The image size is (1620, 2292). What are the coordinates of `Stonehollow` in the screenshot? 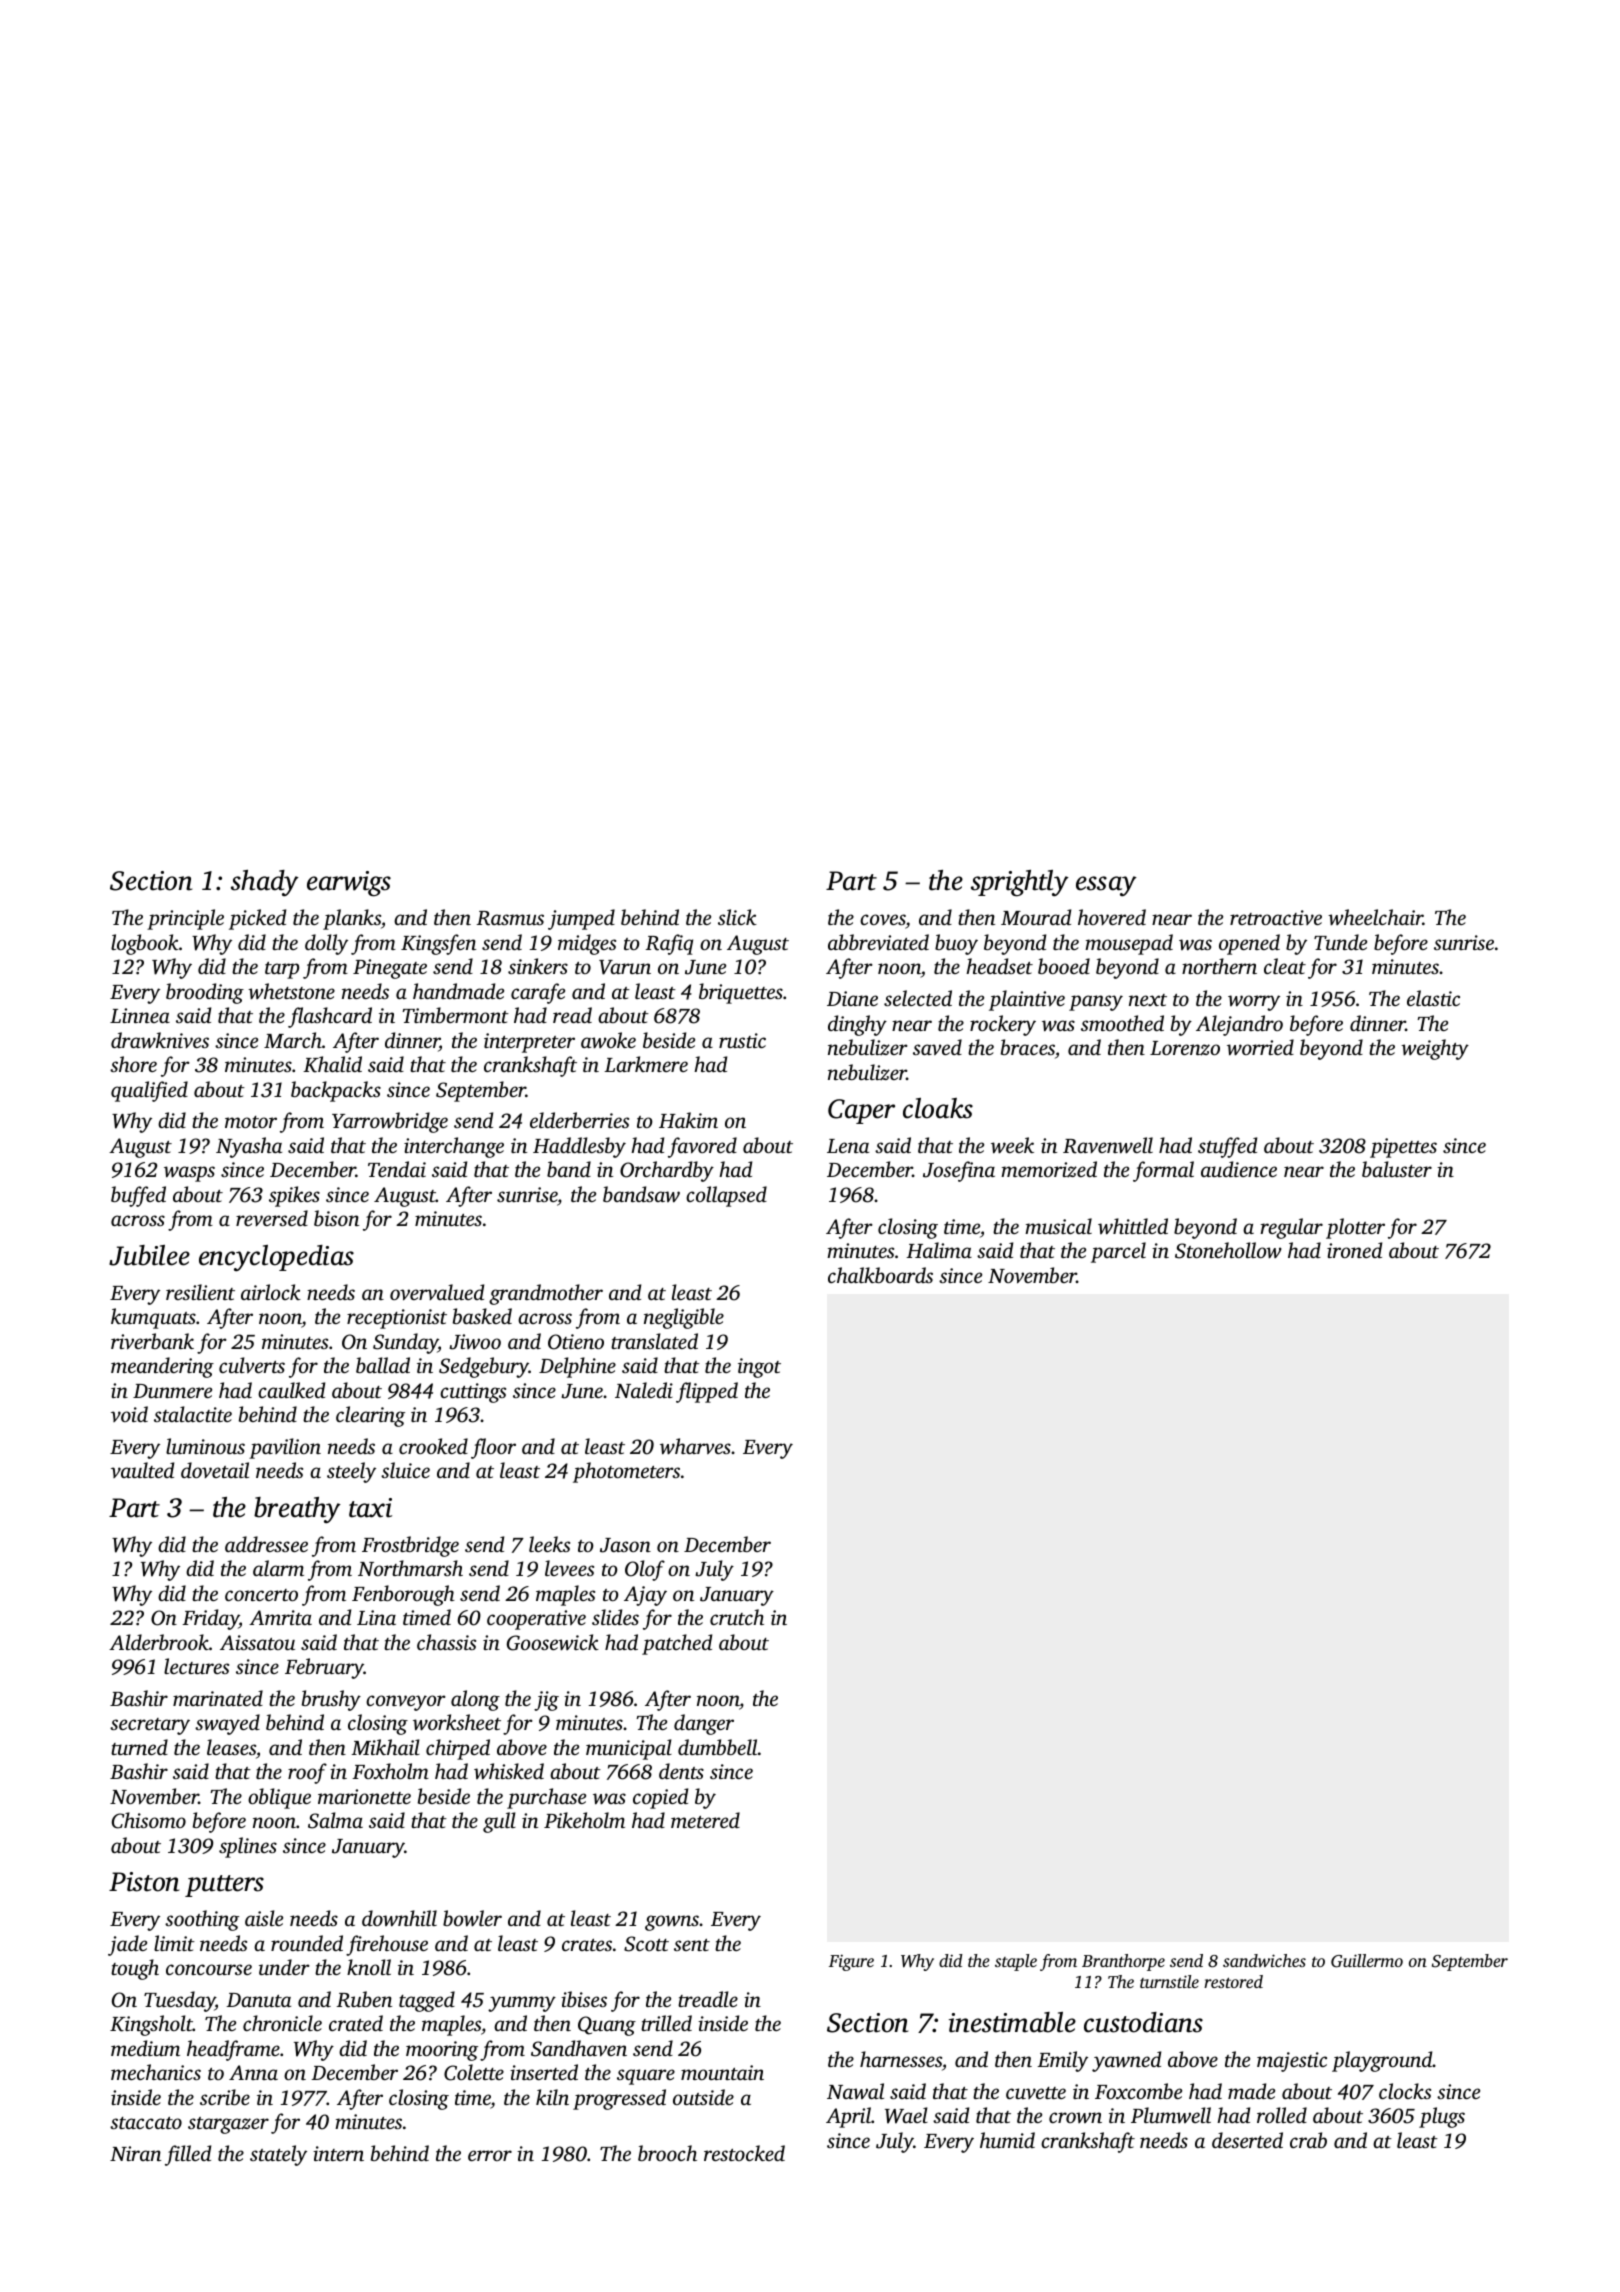 It's located at (1228, 1250).
